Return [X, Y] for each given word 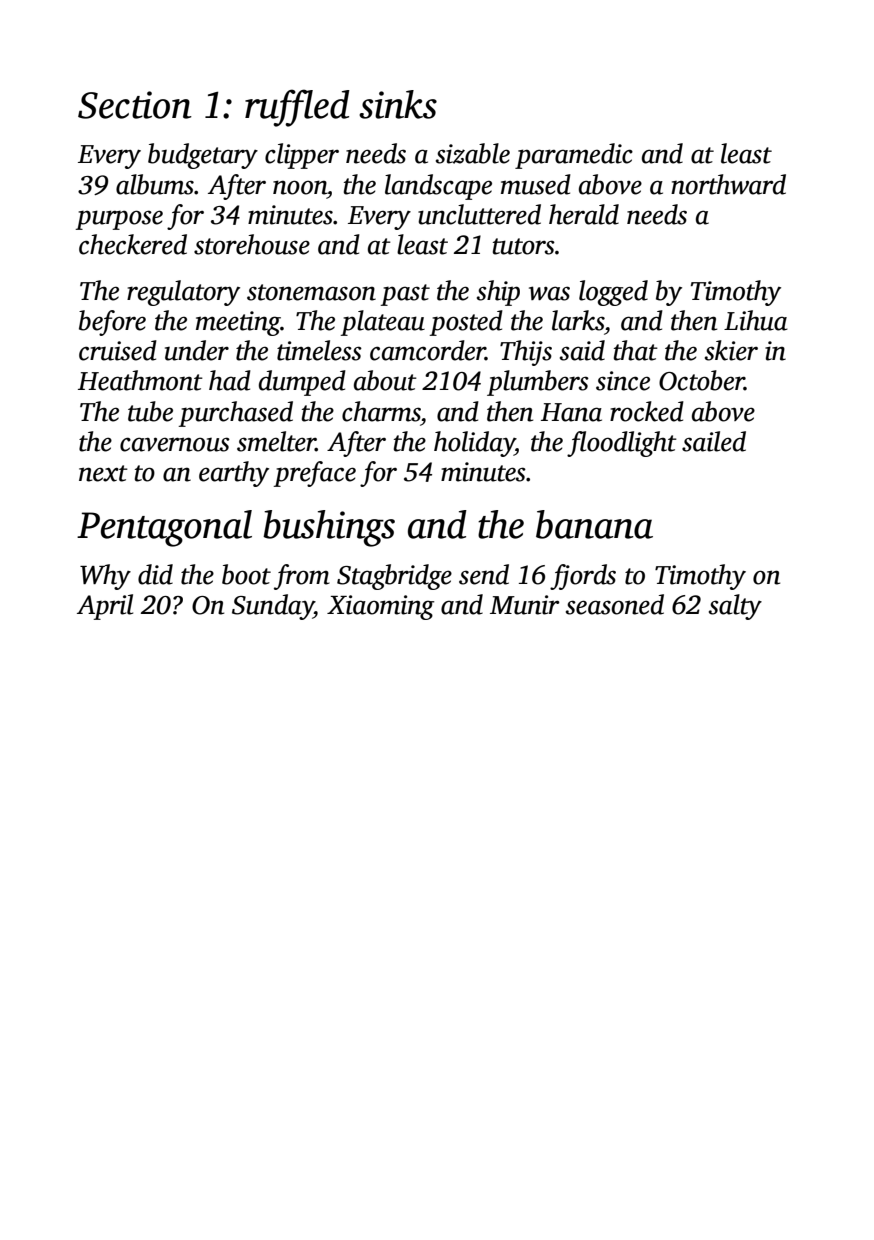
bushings [329, 528]
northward [728, 184]
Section [135, 105]
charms [381, 411]
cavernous [175, 444]
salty [735, 607]
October [701, 380]
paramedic [574, 156]
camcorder [427, 350]
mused [536, 184]
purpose [119, 220]
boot [246, 574]
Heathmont [140, 380]
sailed [714, 441]
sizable [473, 153]
